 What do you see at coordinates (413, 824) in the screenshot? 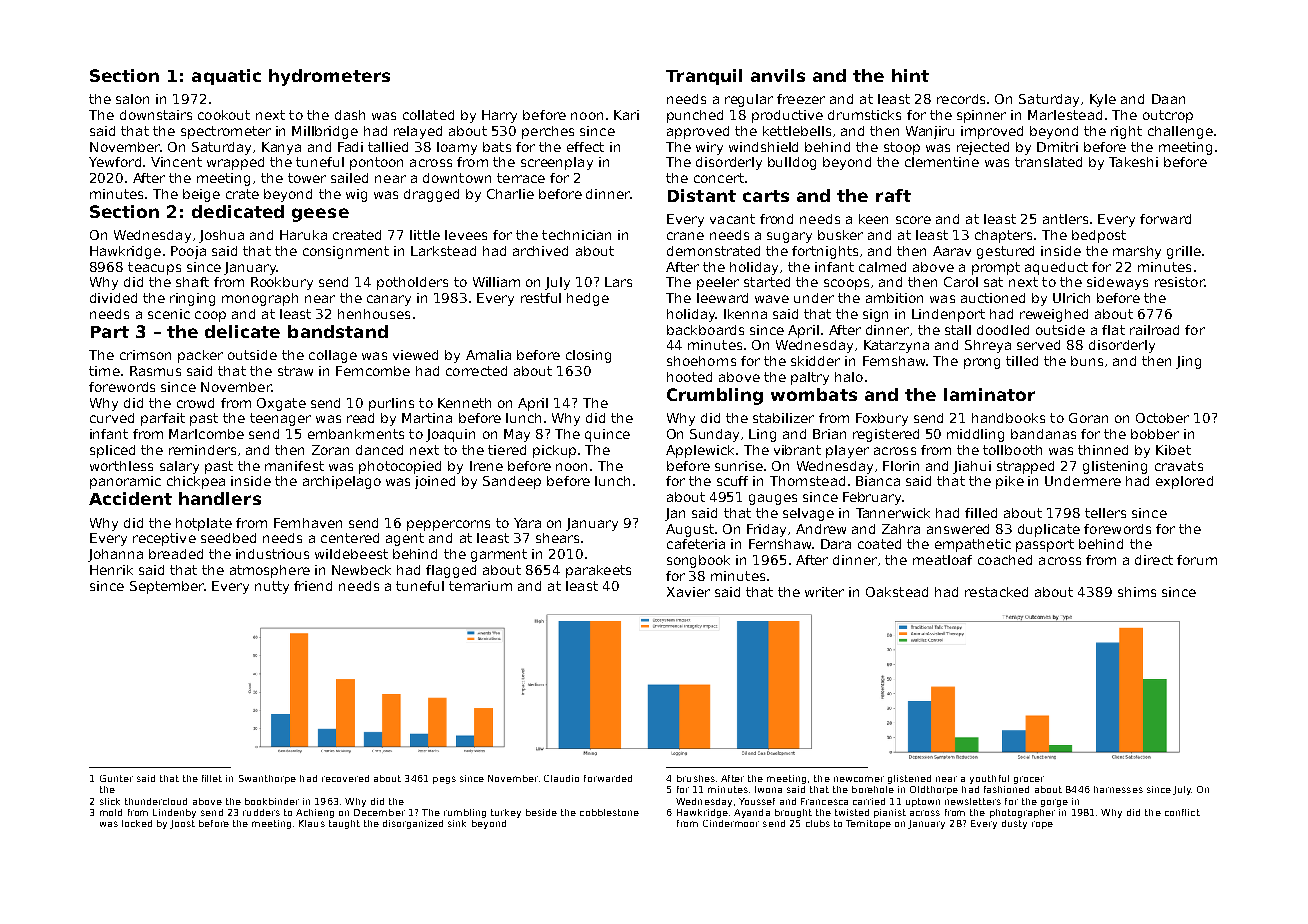
I see `disorganized` at bounding box center [413, 824].
